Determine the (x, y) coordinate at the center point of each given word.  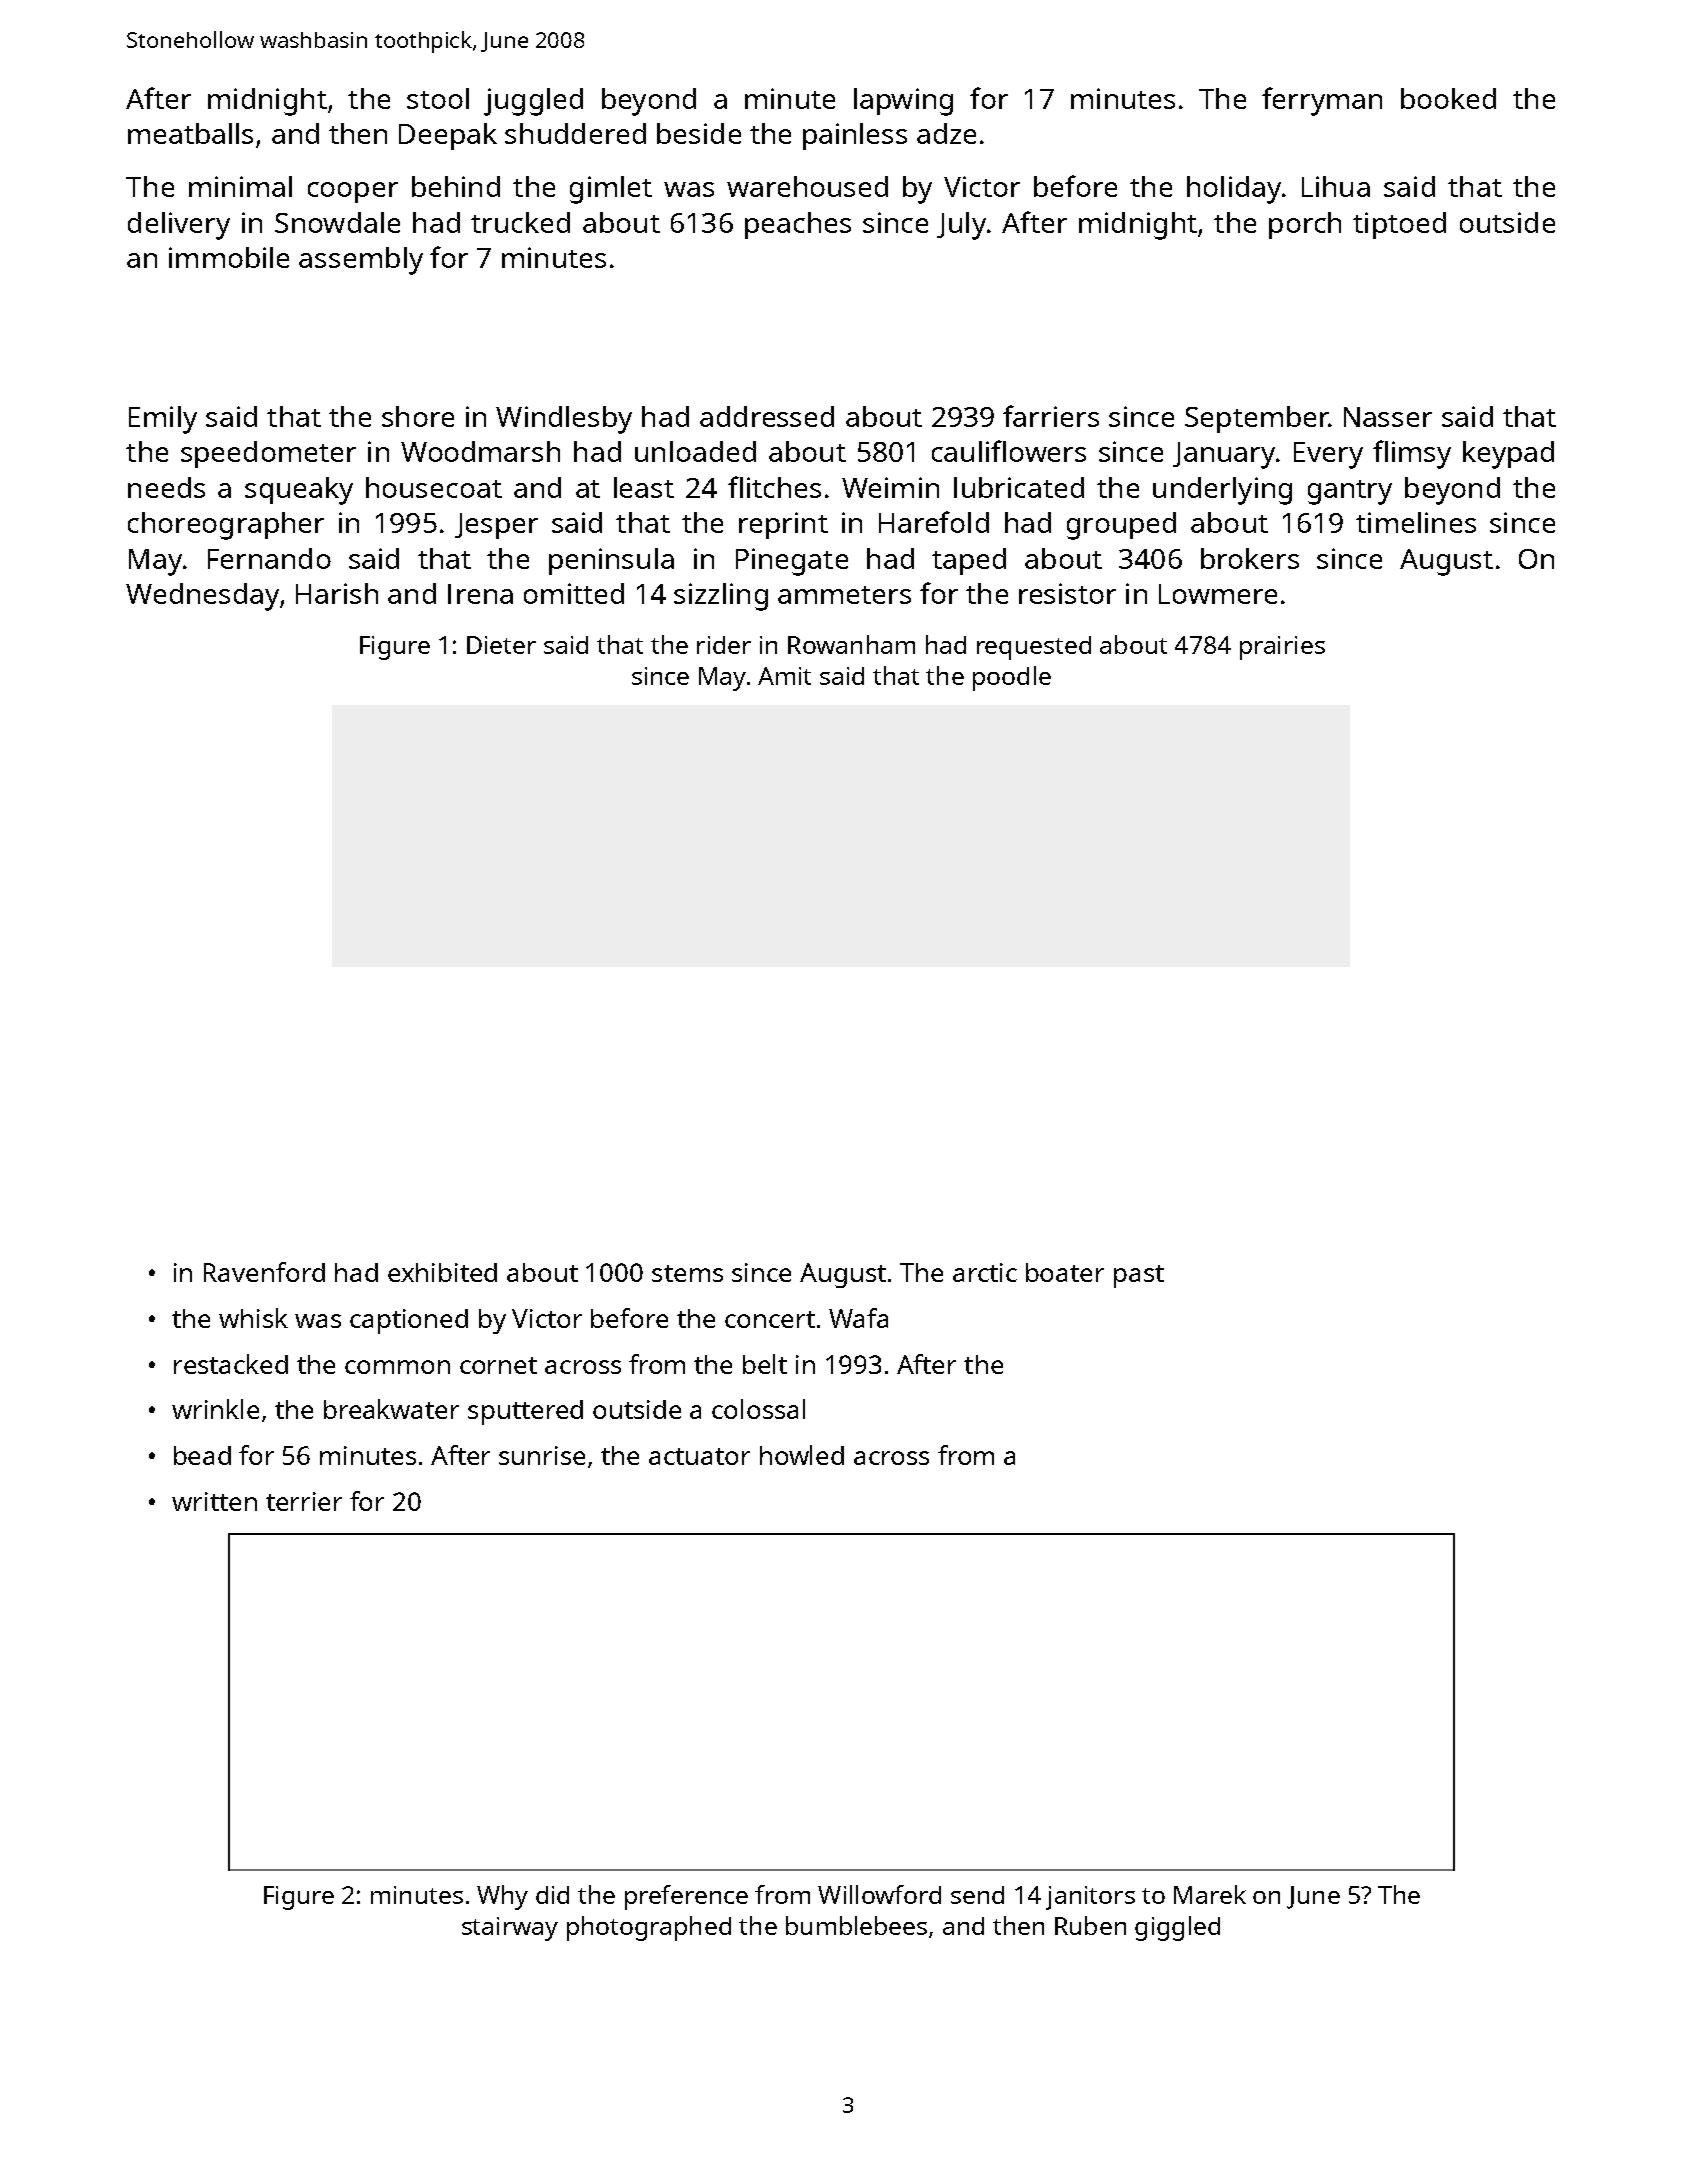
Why (502, 1897)
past (1139, 1276)
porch (1305, 225)
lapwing (903, 102)
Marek (1210, 1894)
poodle (1012, 678)
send (977, 1895)
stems (687, 1273)
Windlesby (564, 420)
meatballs (190, 133)
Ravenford (264, 1272)
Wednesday (202, 597)
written (214, 1501)
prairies (1282, 648)
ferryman (1322, 101)
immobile (229, 257)
